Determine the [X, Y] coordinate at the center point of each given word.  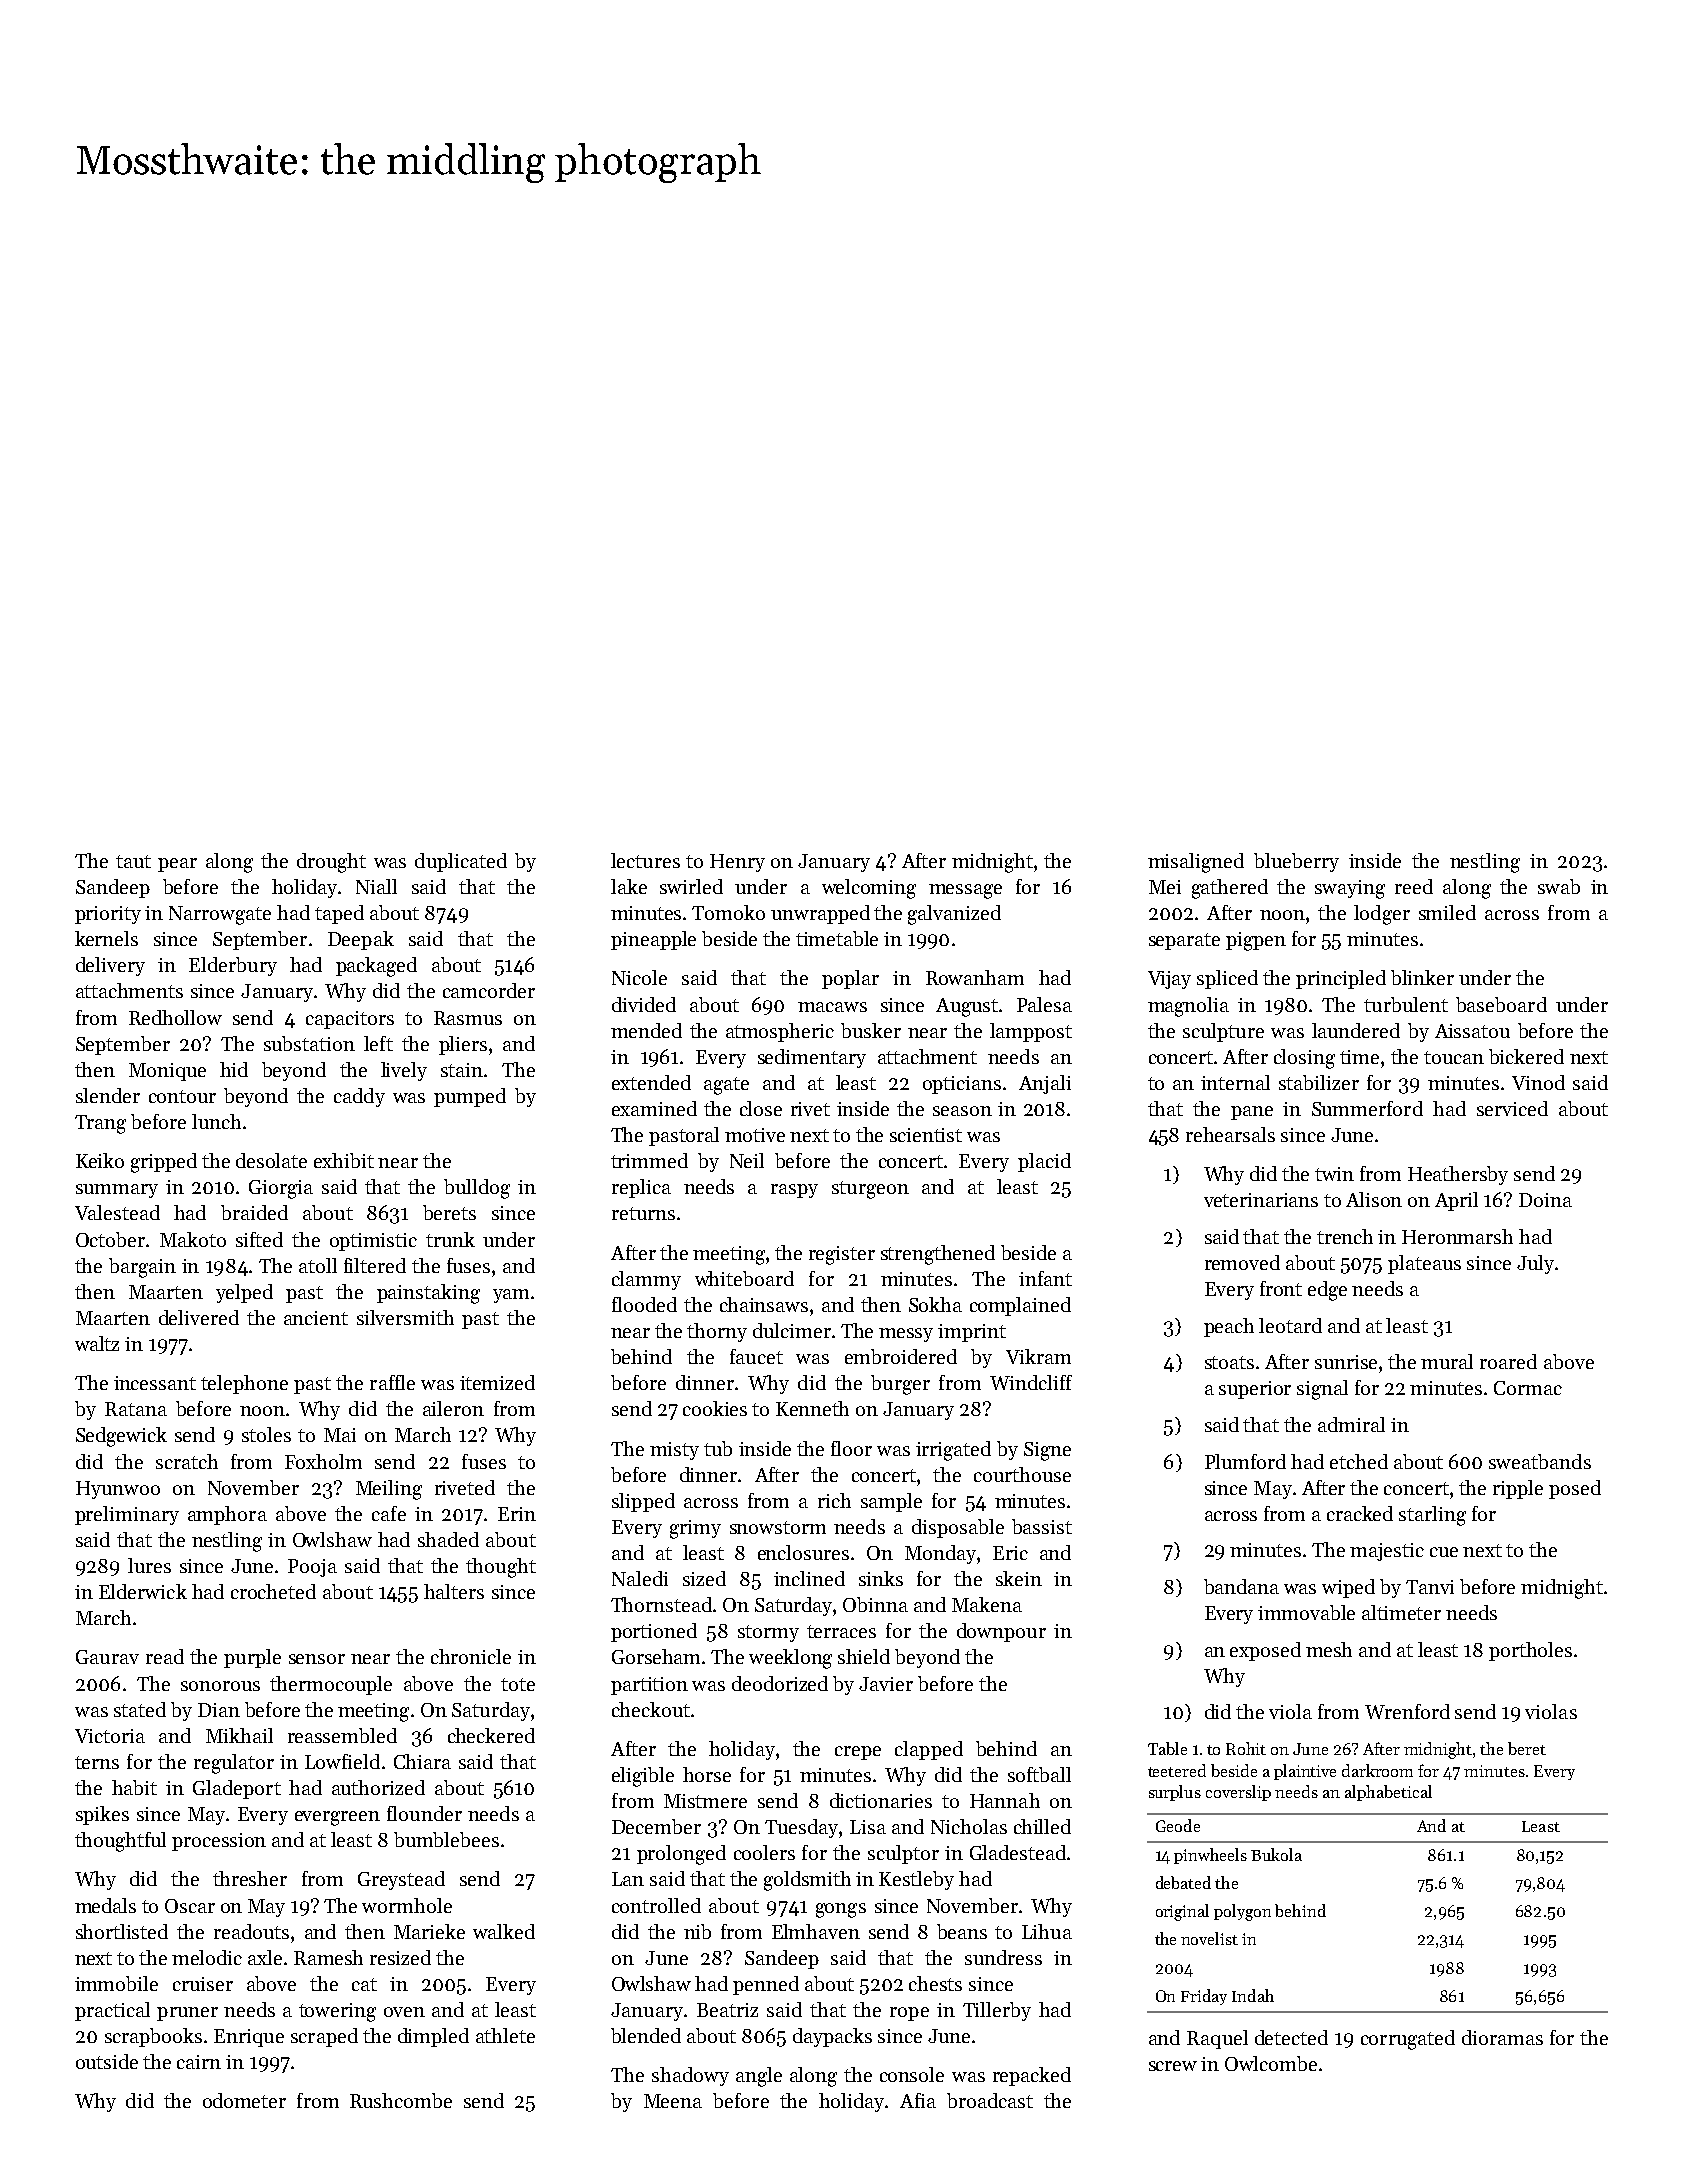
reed [1414, 886]
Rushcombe [401, 2100]
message [965, 891]
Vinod [1538, 1082]
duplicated [461, 862]
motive [755, 1135]
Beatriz [727, 2010]
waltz [97, 1343]
